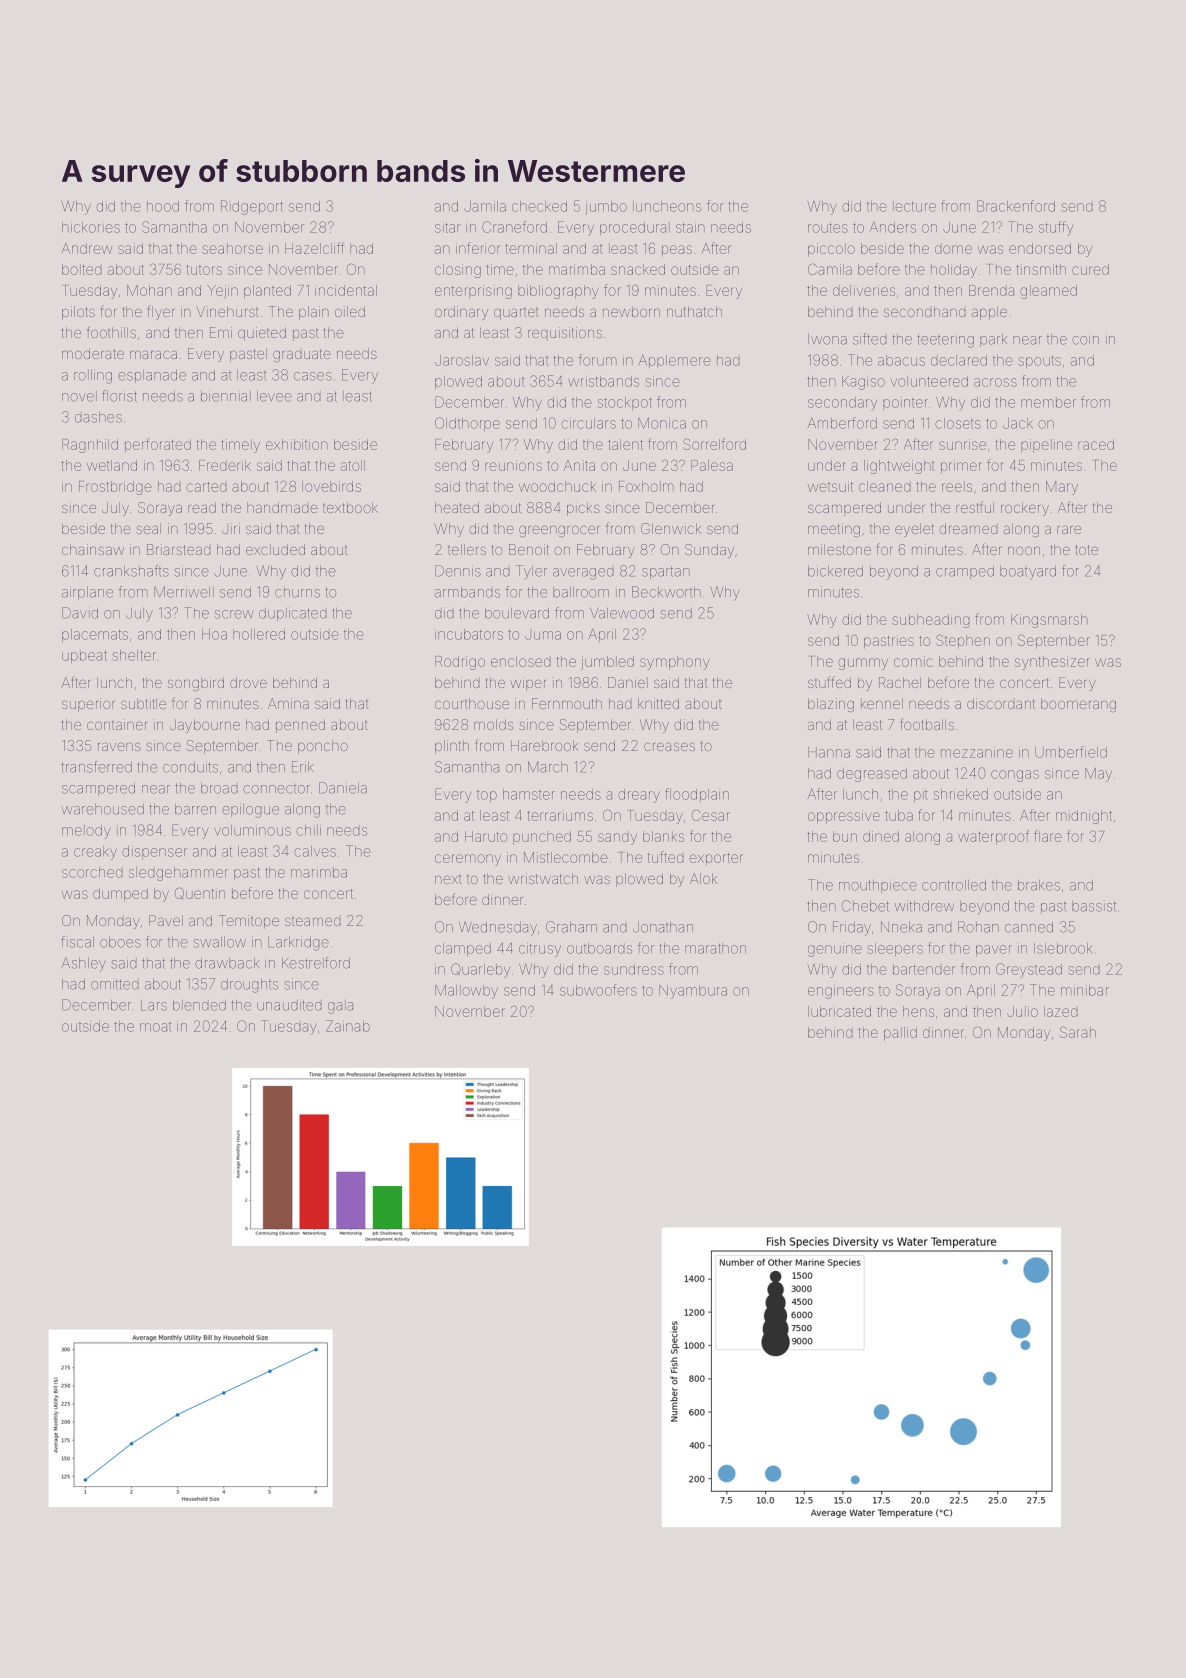 This image has height=1678, width=1186. Describe the element at coordinates (308, 830) in the image. I see `chili` at that location.
